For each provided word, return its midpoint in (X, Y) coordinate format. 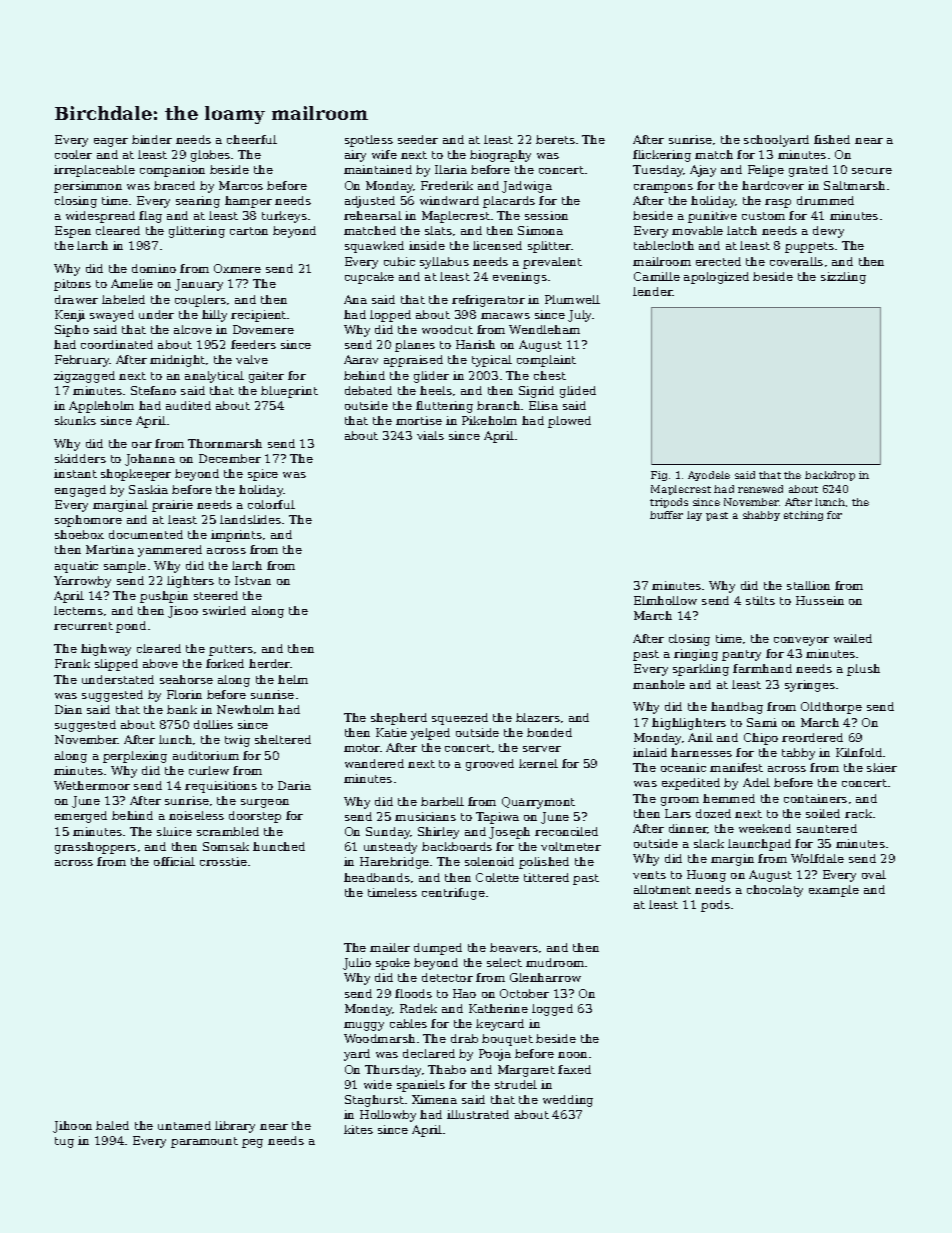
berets (555, 139)
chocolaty (775, 891)
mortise (419, 420)
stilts (760, 600)
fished (832, 139)
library (235, 1127)
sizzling (843, 278)
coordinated (117, 344)
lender (653, 291)
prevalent (552, 263)
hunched (279, 846)
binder (152, 139)
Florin (184, 694)
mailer (390, 947)
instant (75, 473)
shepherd (399, 719)
